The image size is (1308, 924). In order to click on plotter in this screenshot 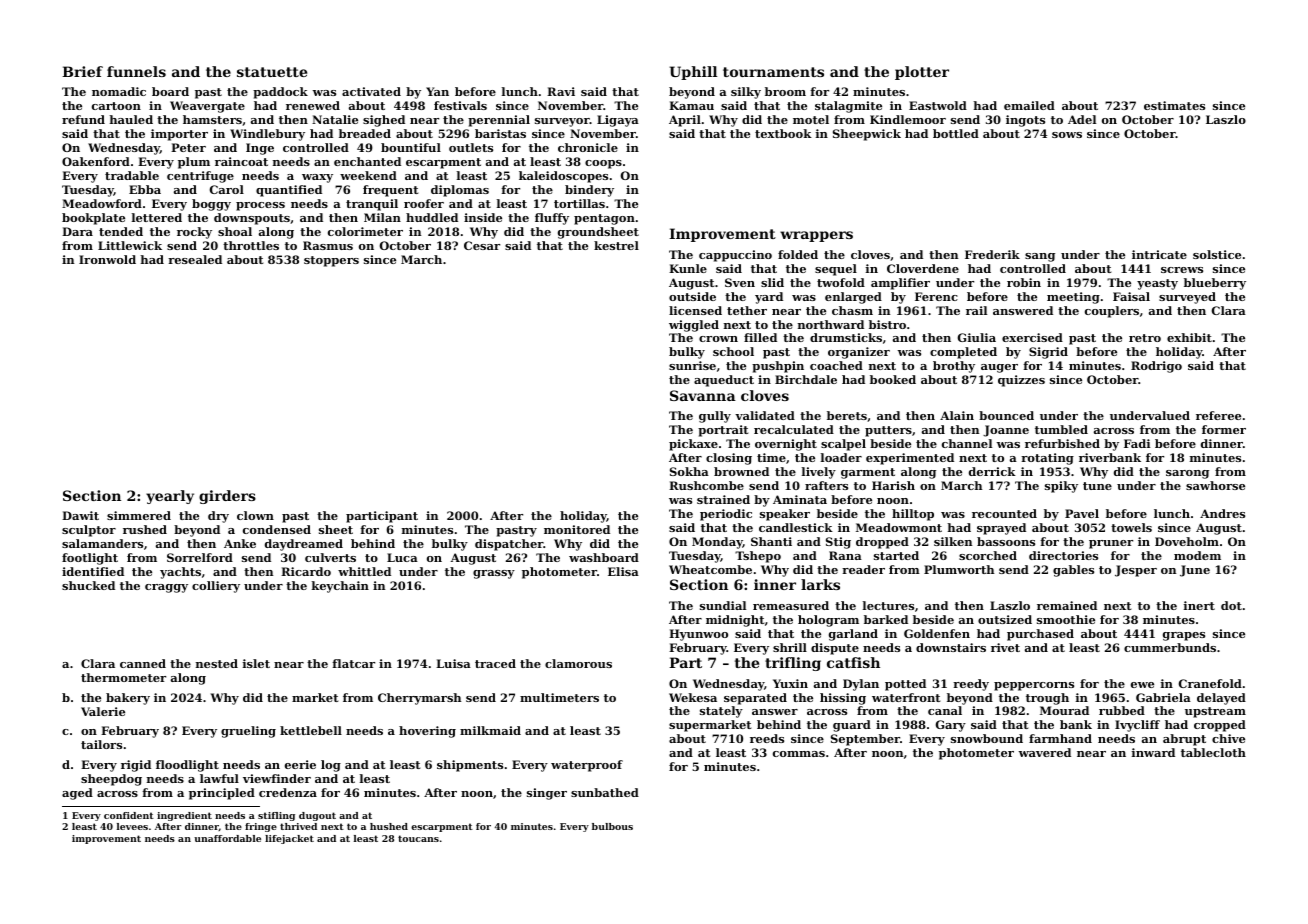, I will do `click(922, 73)`.
